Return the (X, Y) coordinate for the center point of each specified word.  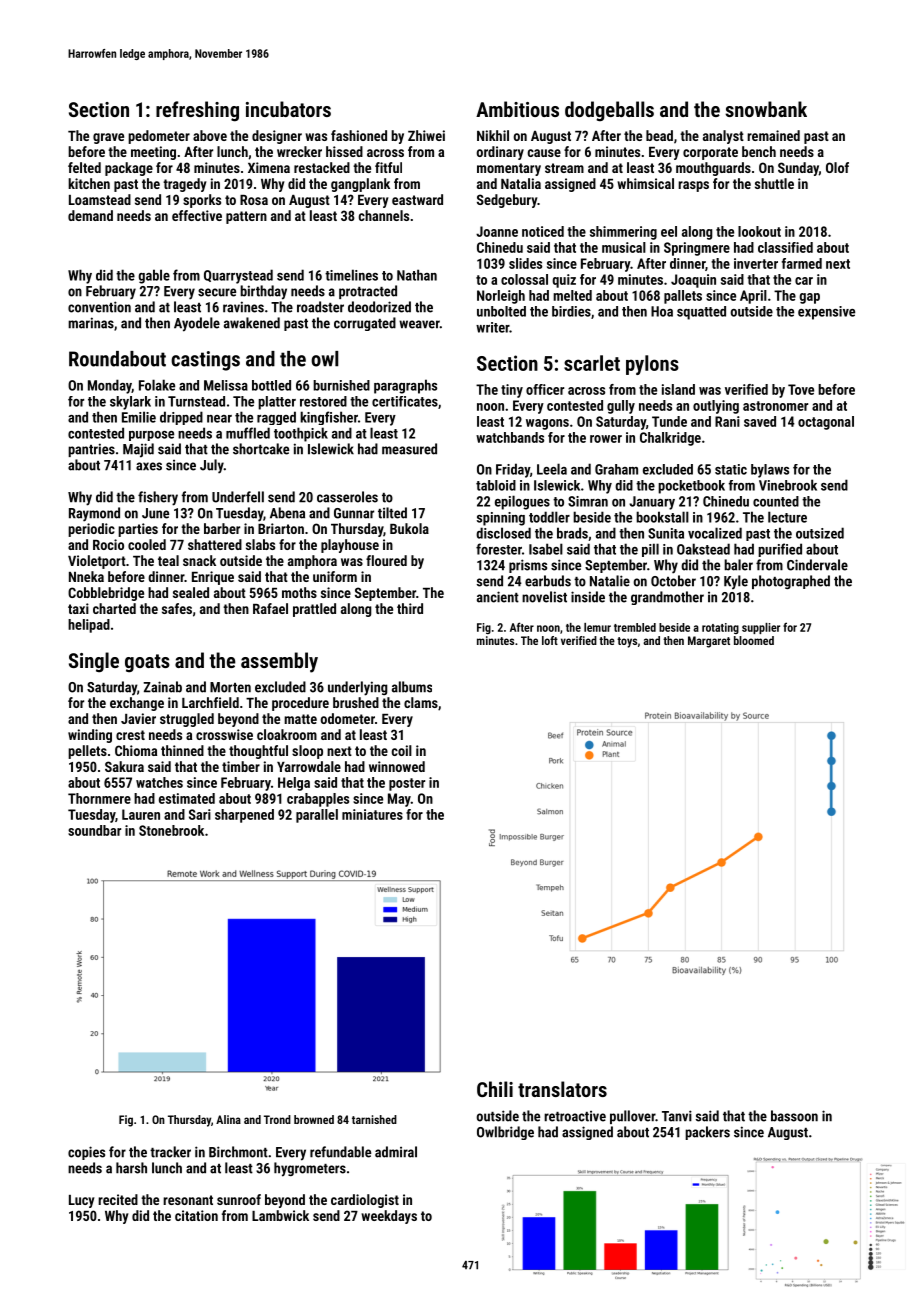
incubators (288, 109)
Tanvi (677, 1116)
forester (499, 549)
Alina (228, 1119)
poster (407, 784)
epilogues (522, 502)
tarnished (374, 1119)
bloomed (754, 640)
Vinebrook (788, 485)
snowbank (766, 109)
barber (222, 528)
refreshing (197, 111)
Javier (138, 718)
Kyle (736, 582)
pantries (91, 450)
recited (118, 1199)
